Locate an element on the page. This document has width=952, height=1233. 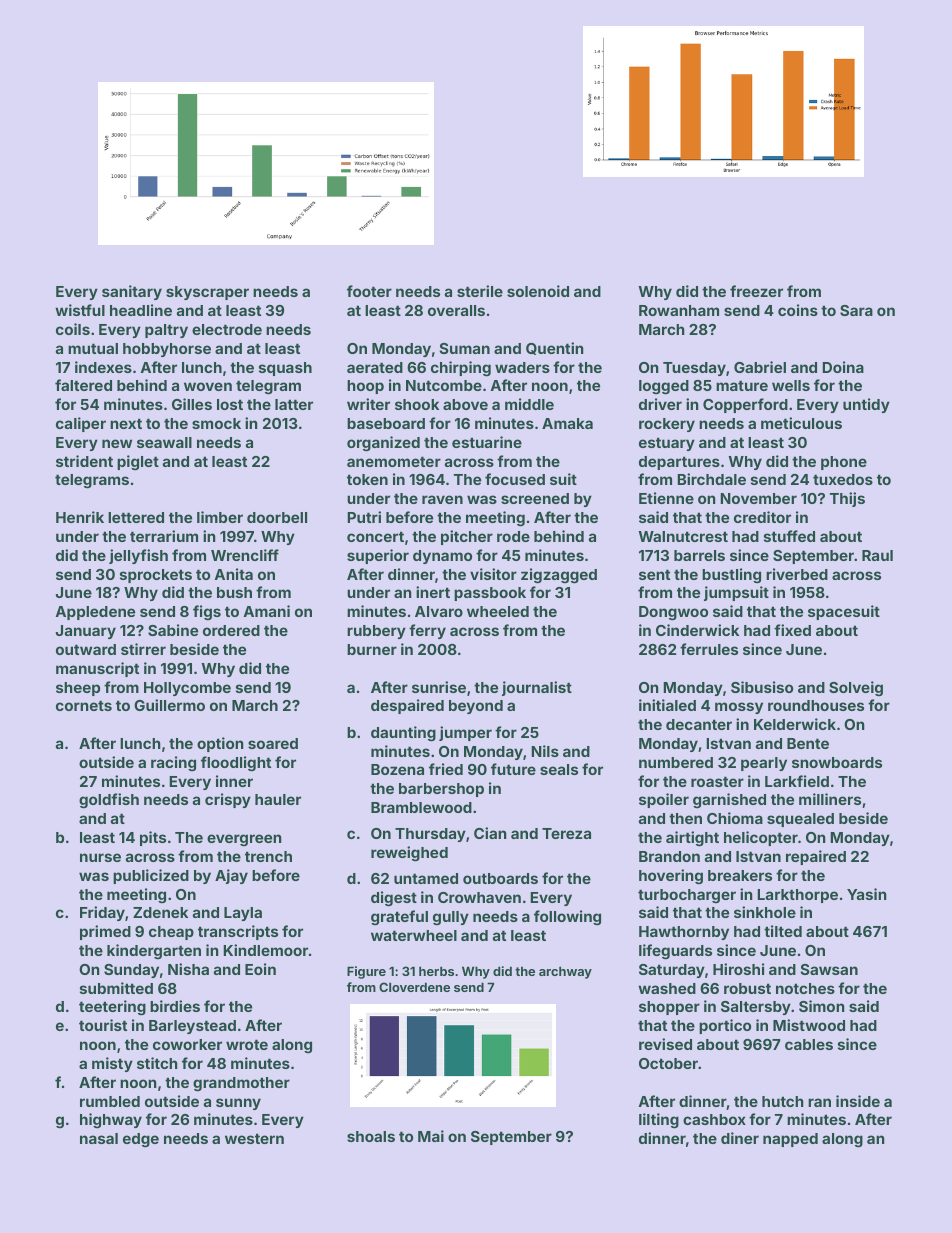
diner is located at coordinates (740, 1138).
